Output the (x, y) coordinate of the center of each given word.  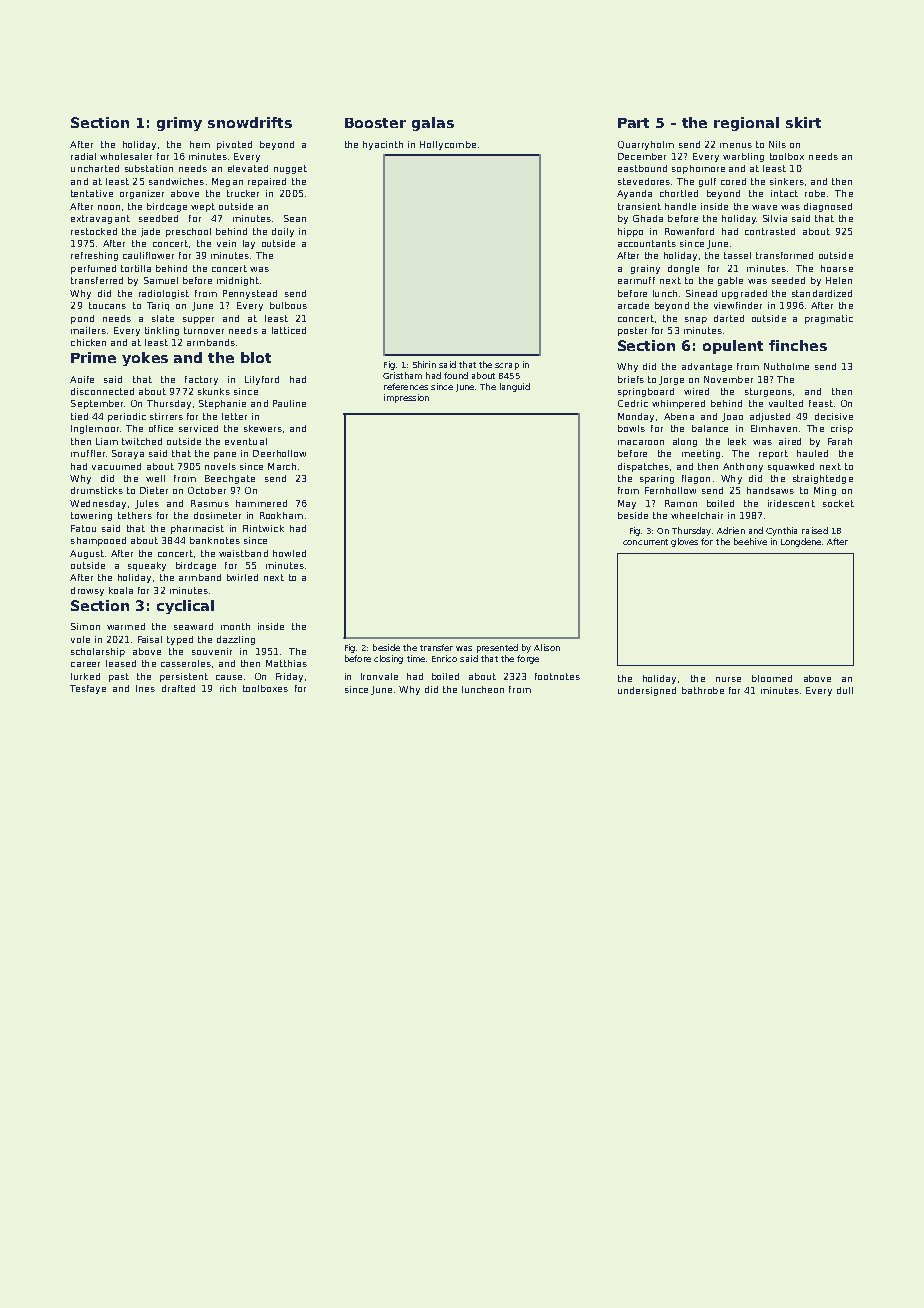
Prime (93, 357)
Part (633, 123)
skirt (803, 122)
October (207, 490)
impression (406, 398)
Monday (636, 417)
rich (228, 688)
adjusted (770, 417)
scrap (507, 366)
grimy (179, 124)
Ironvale (379, 676)
